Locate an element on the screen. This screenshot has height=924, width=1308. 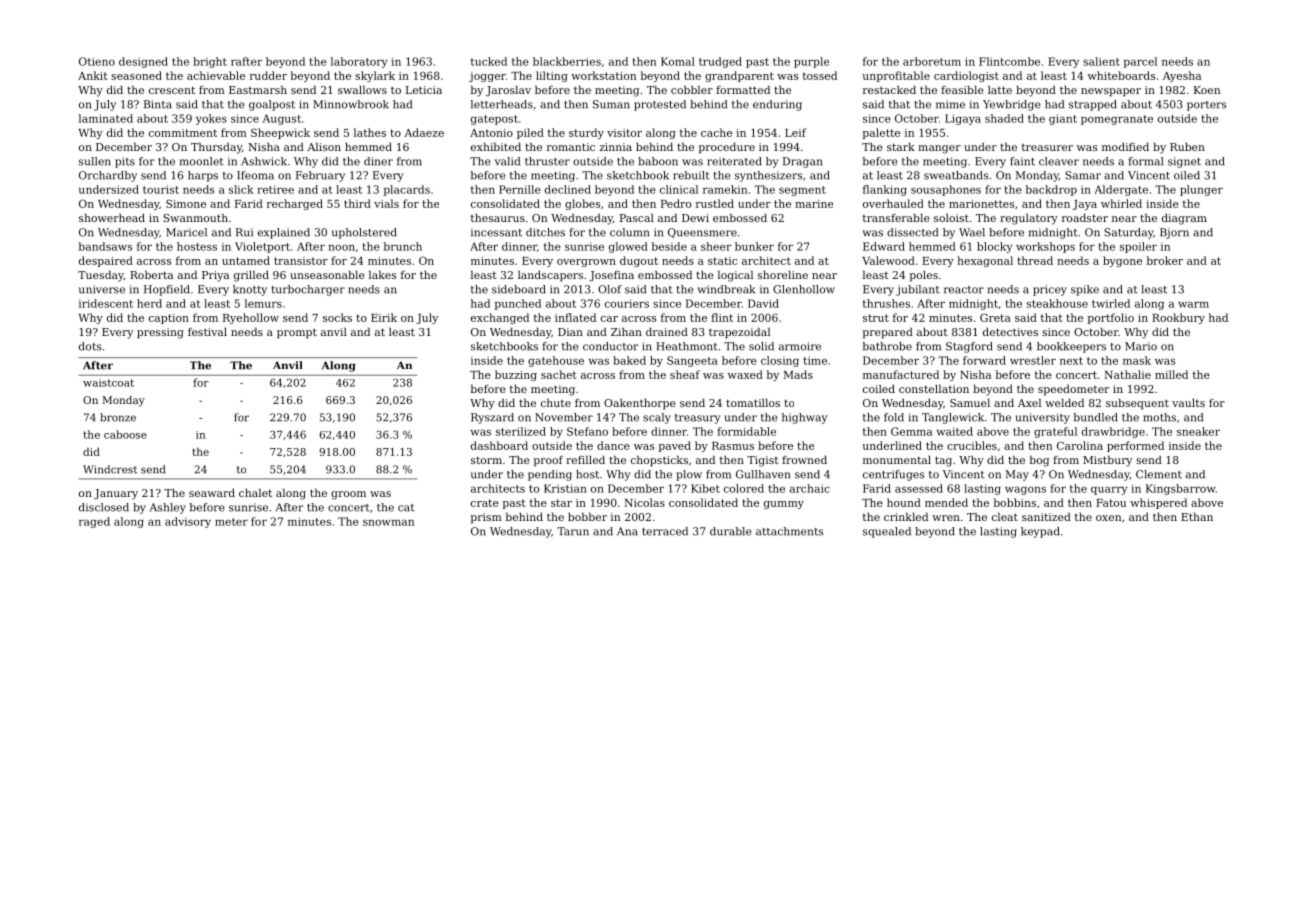
salient is located at coordinates (1101, 61).
